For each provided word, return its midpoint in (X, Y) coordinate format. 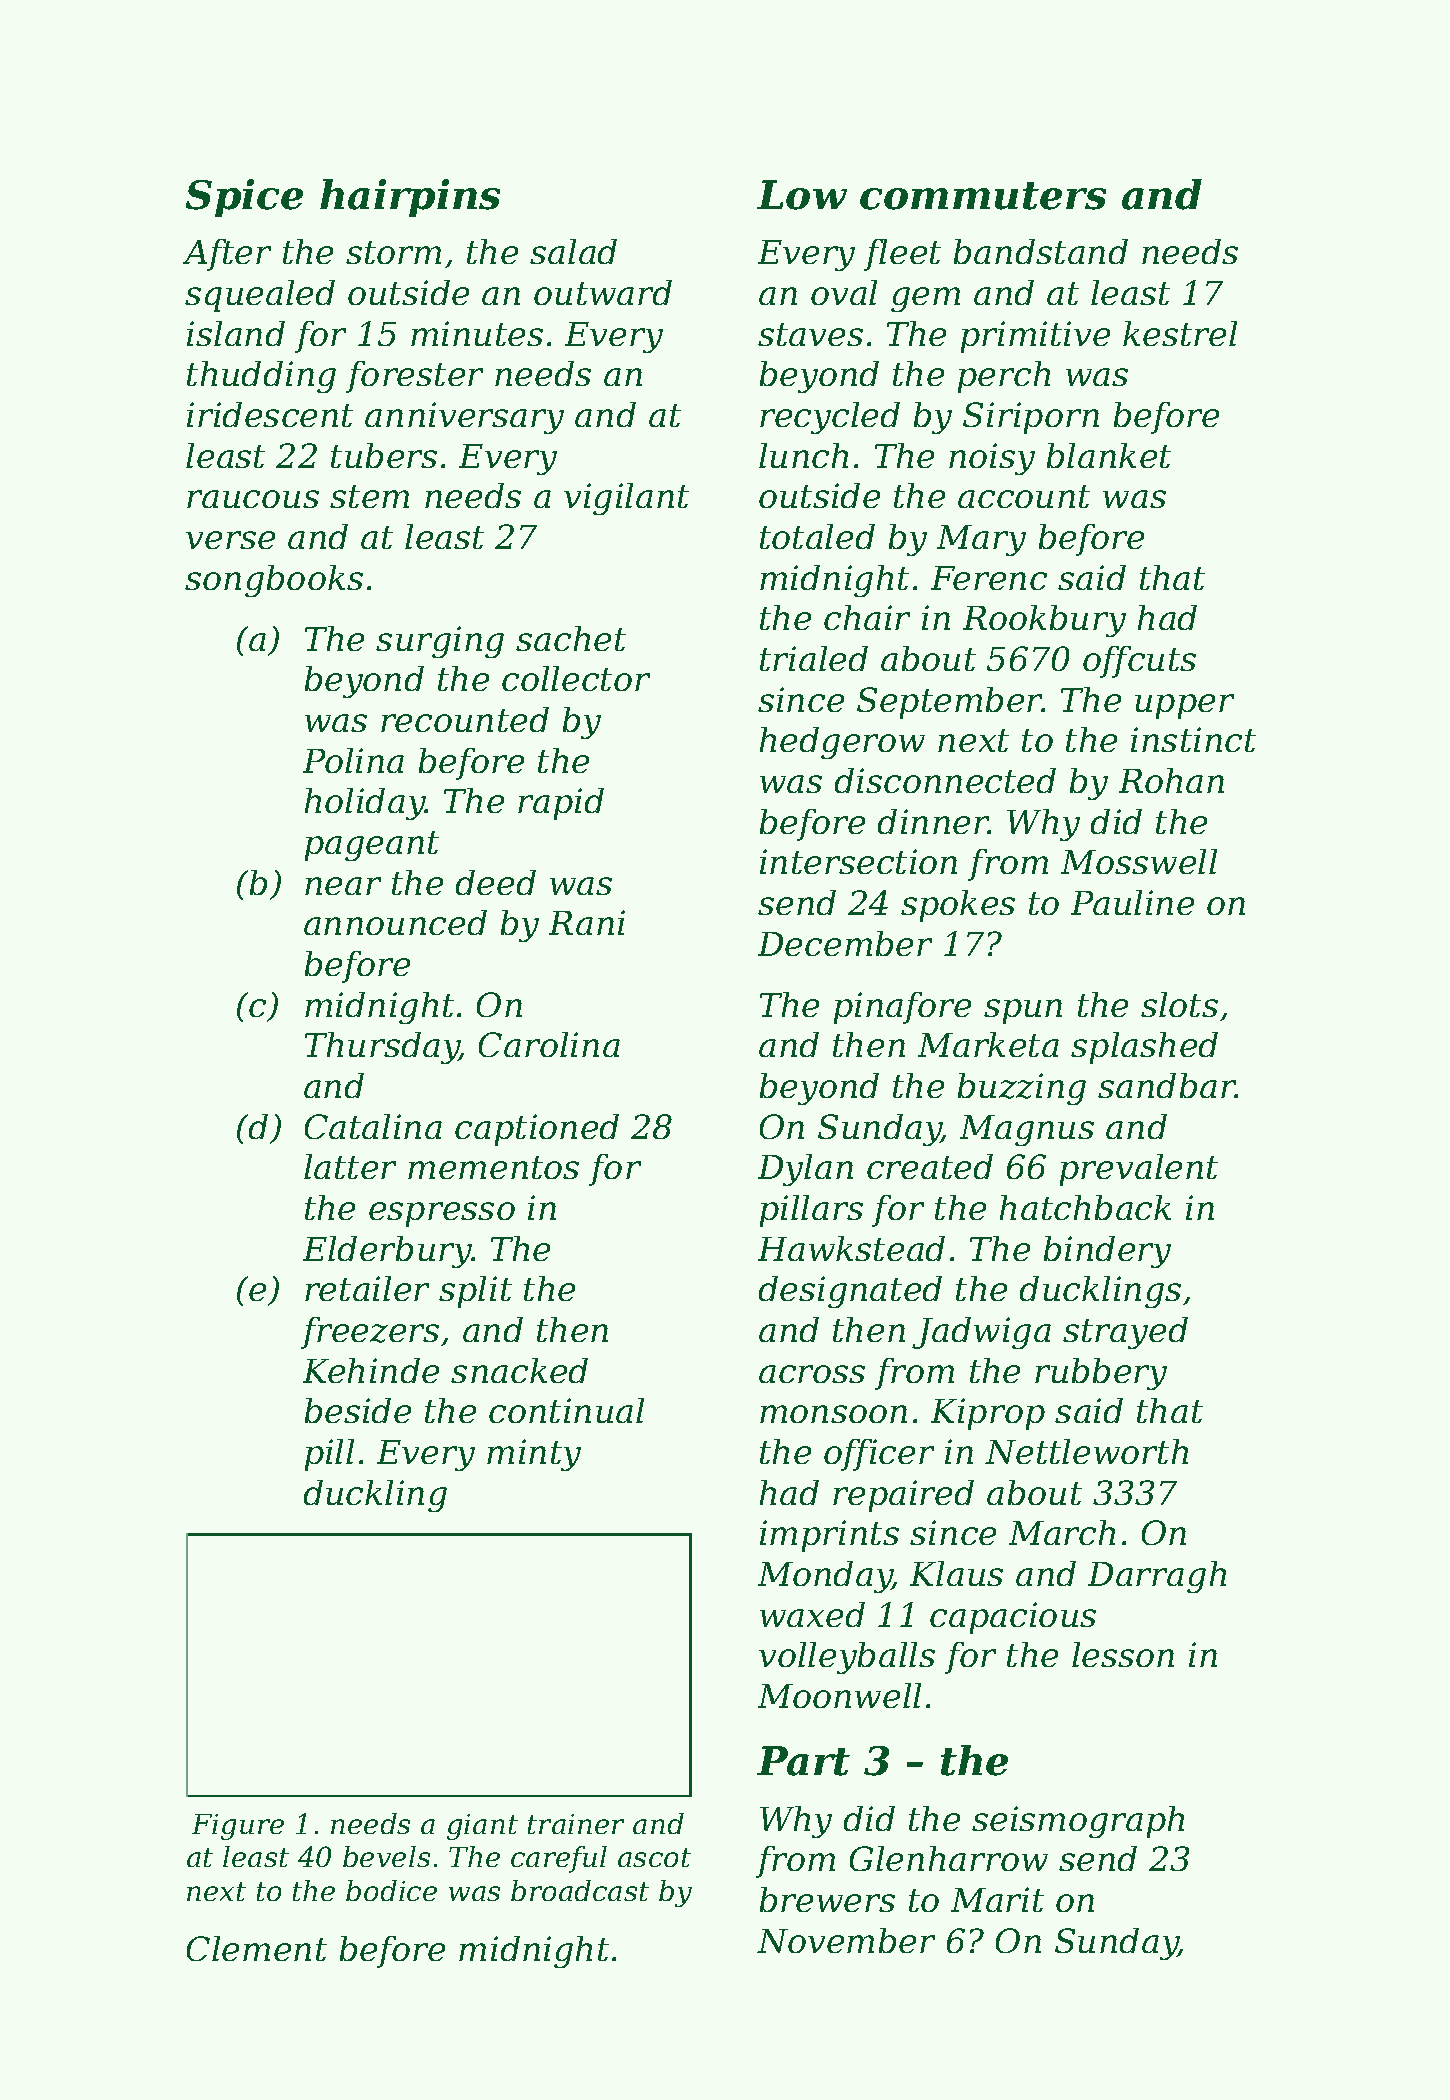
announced (395, 922)
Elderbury (387, 1252)
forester (414, 377)
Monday (825, 1577)
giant (482, 1827)
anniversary (464, 418)
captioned (537, 1130)
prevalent (1139, 1170)
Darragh (1157, 1577)
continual (566, 1410)
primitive (1035, 337)
